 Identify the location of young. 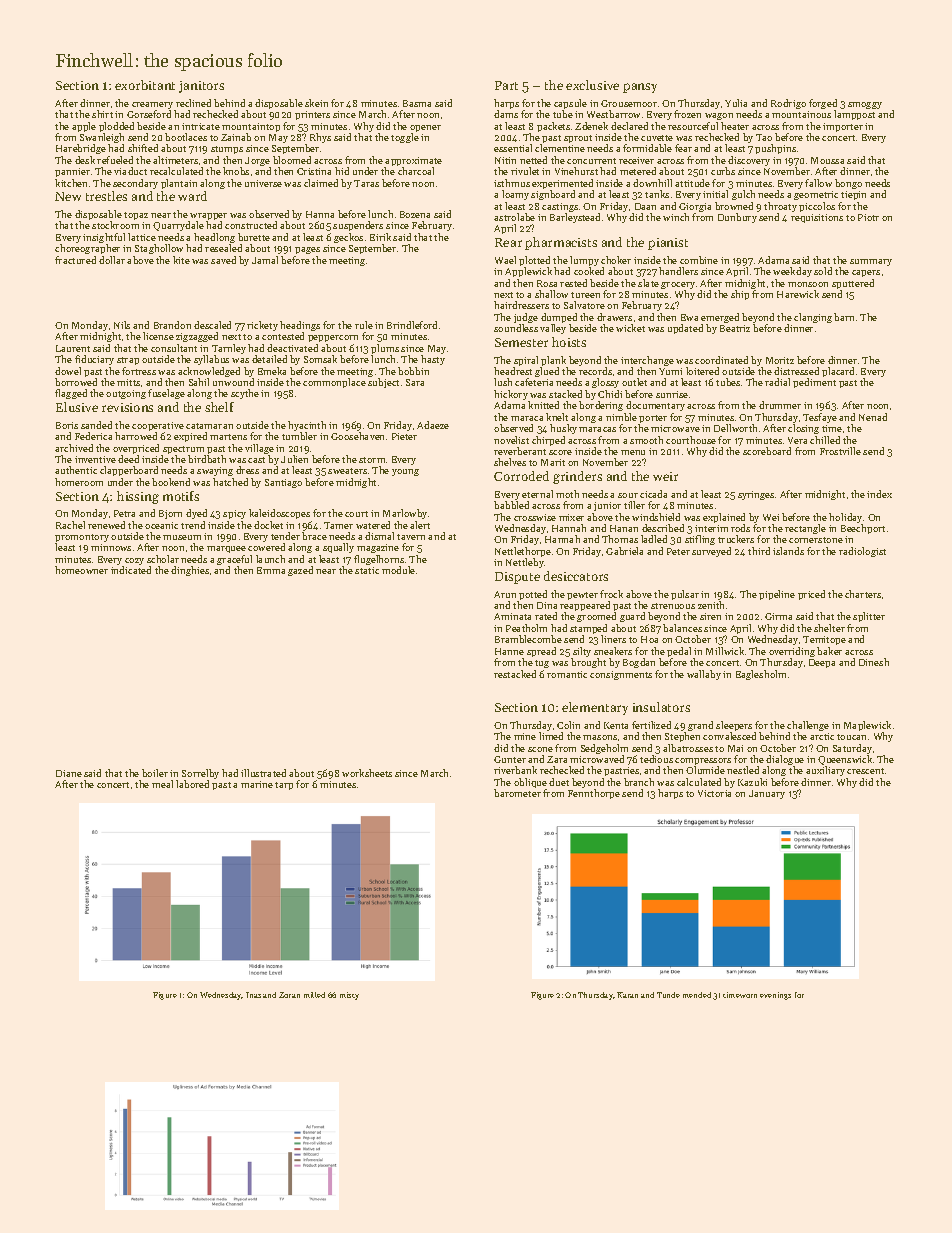
(405, 472).
